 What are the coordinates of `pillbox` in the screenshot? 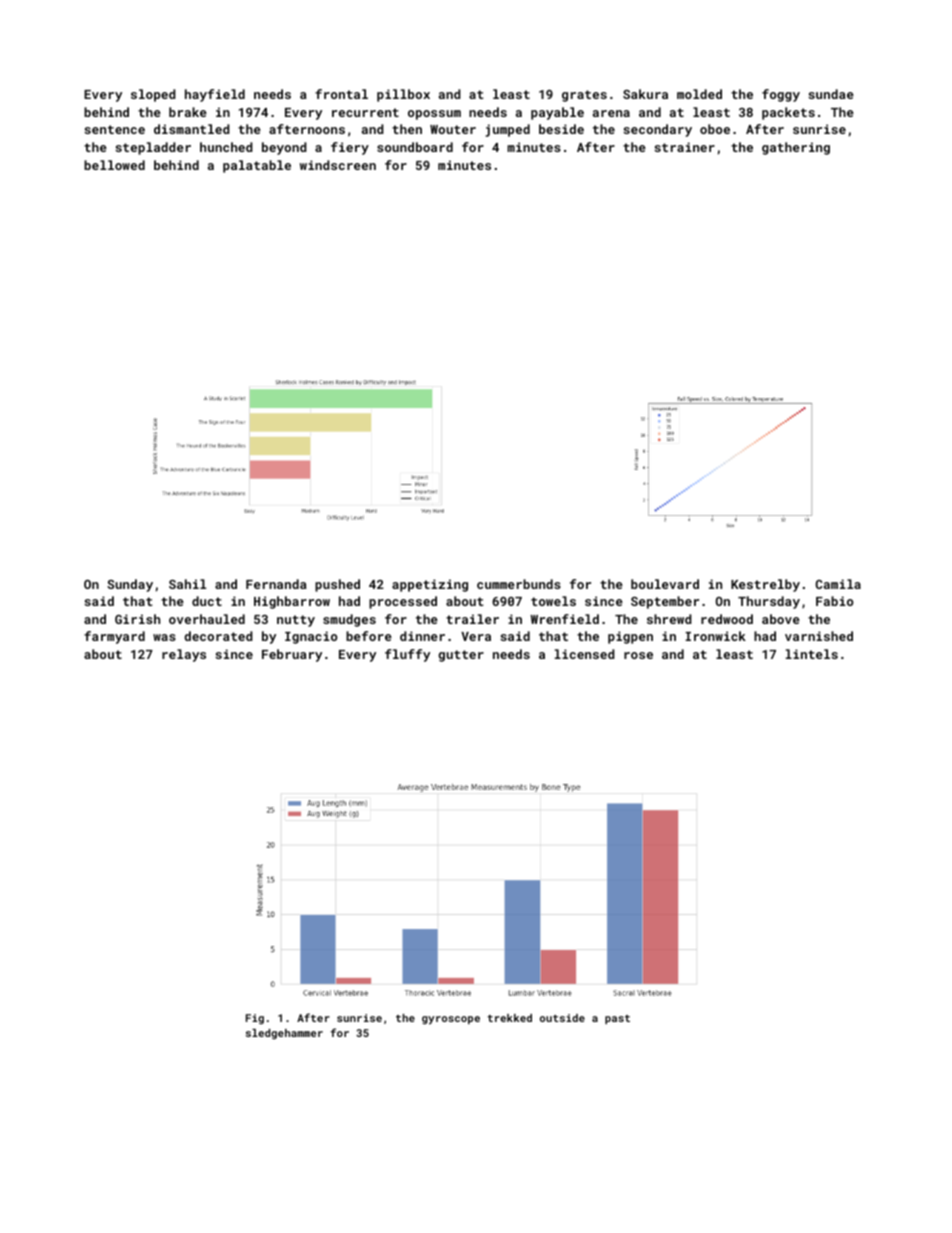 It's located at (403, 95).
